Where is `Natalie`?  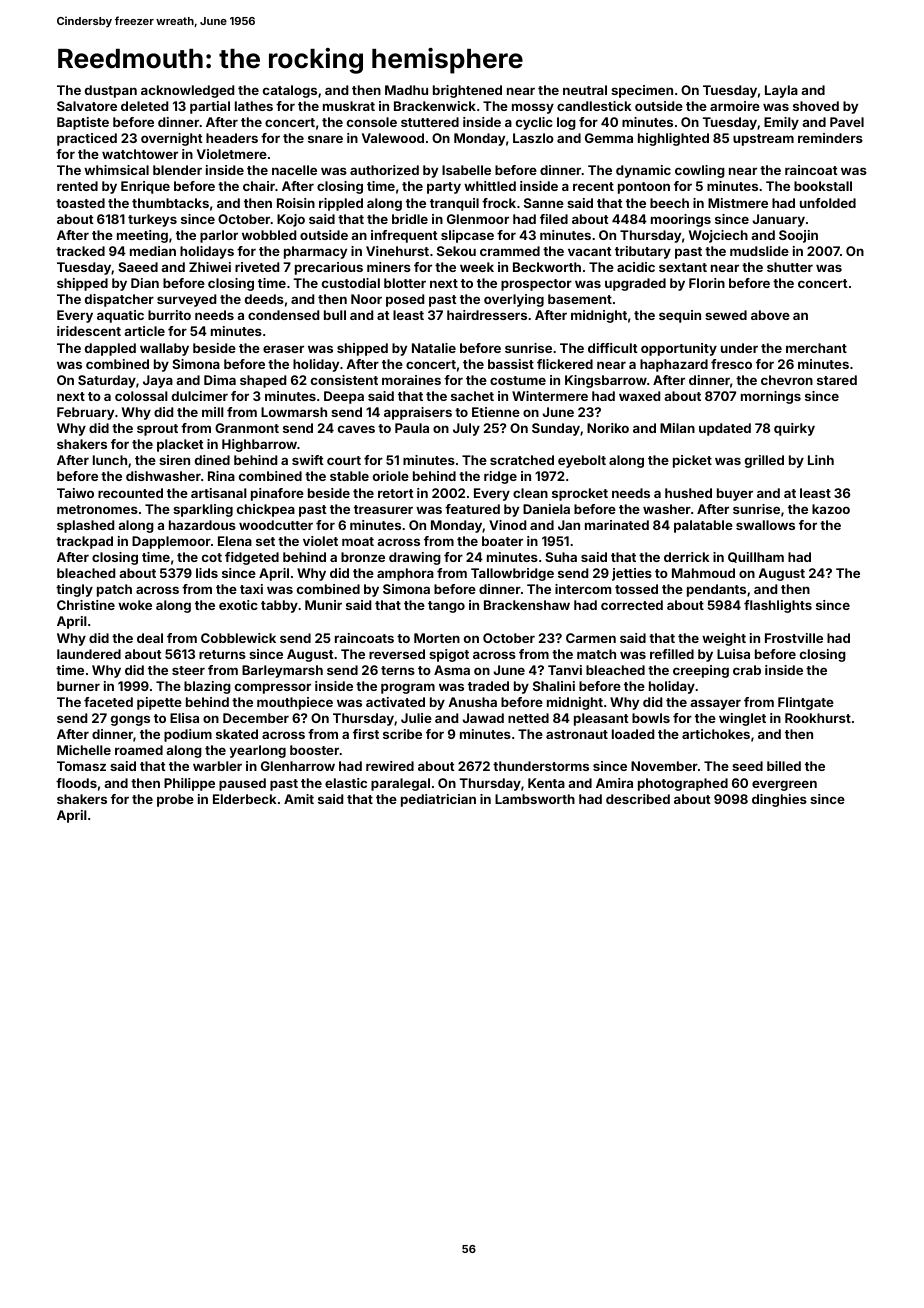 Natalie is located at coordinates (434, 348).
